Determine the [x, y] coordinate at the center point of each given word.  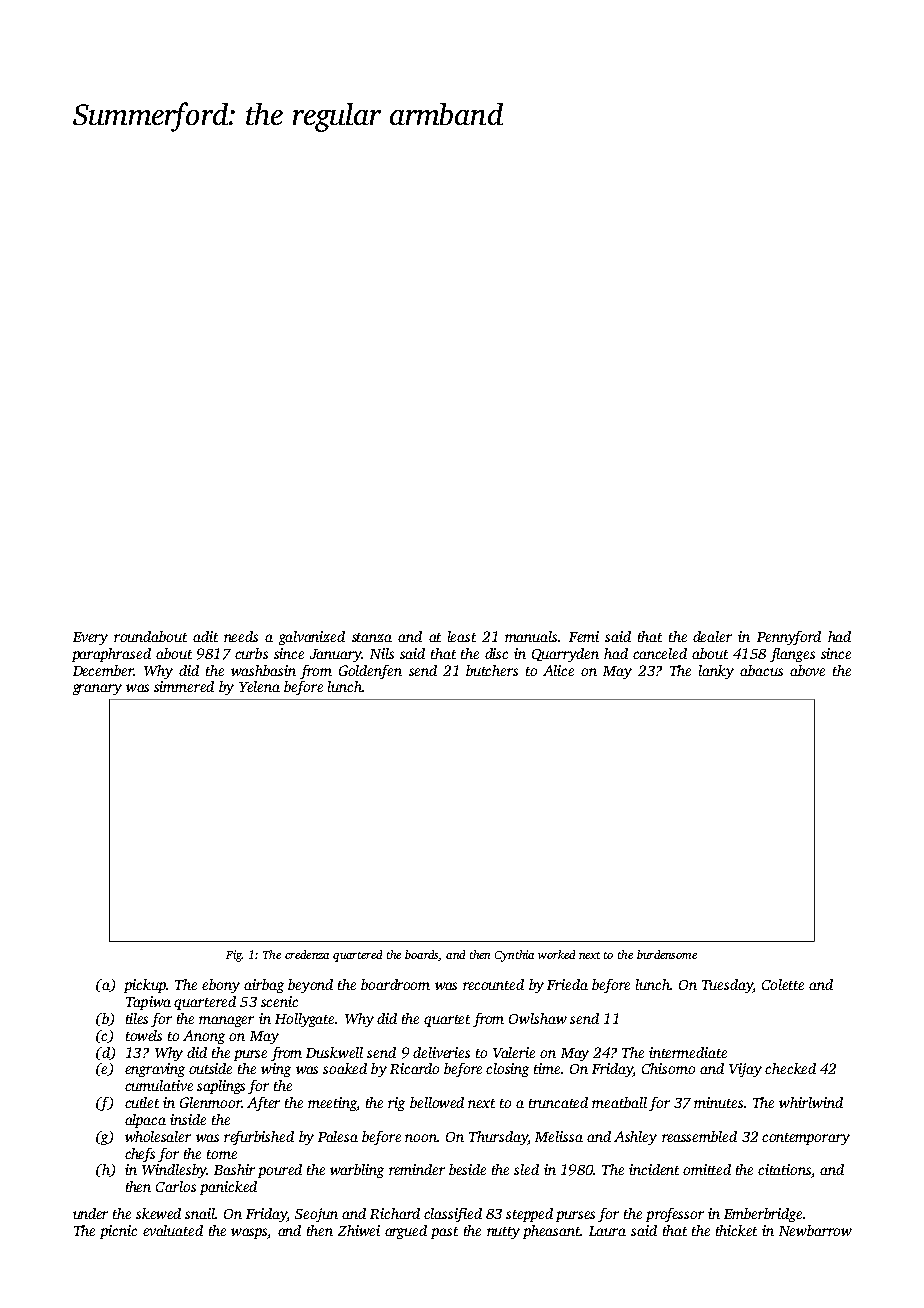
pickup [145, 986]
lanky [716, 672]
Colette [783, 984]
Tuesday [727, 986]
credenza [307, 954]
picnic [118, 1232]
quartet [447, 1021]
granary [97, 689]
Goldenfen [370, 672]
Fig [234, 956]
